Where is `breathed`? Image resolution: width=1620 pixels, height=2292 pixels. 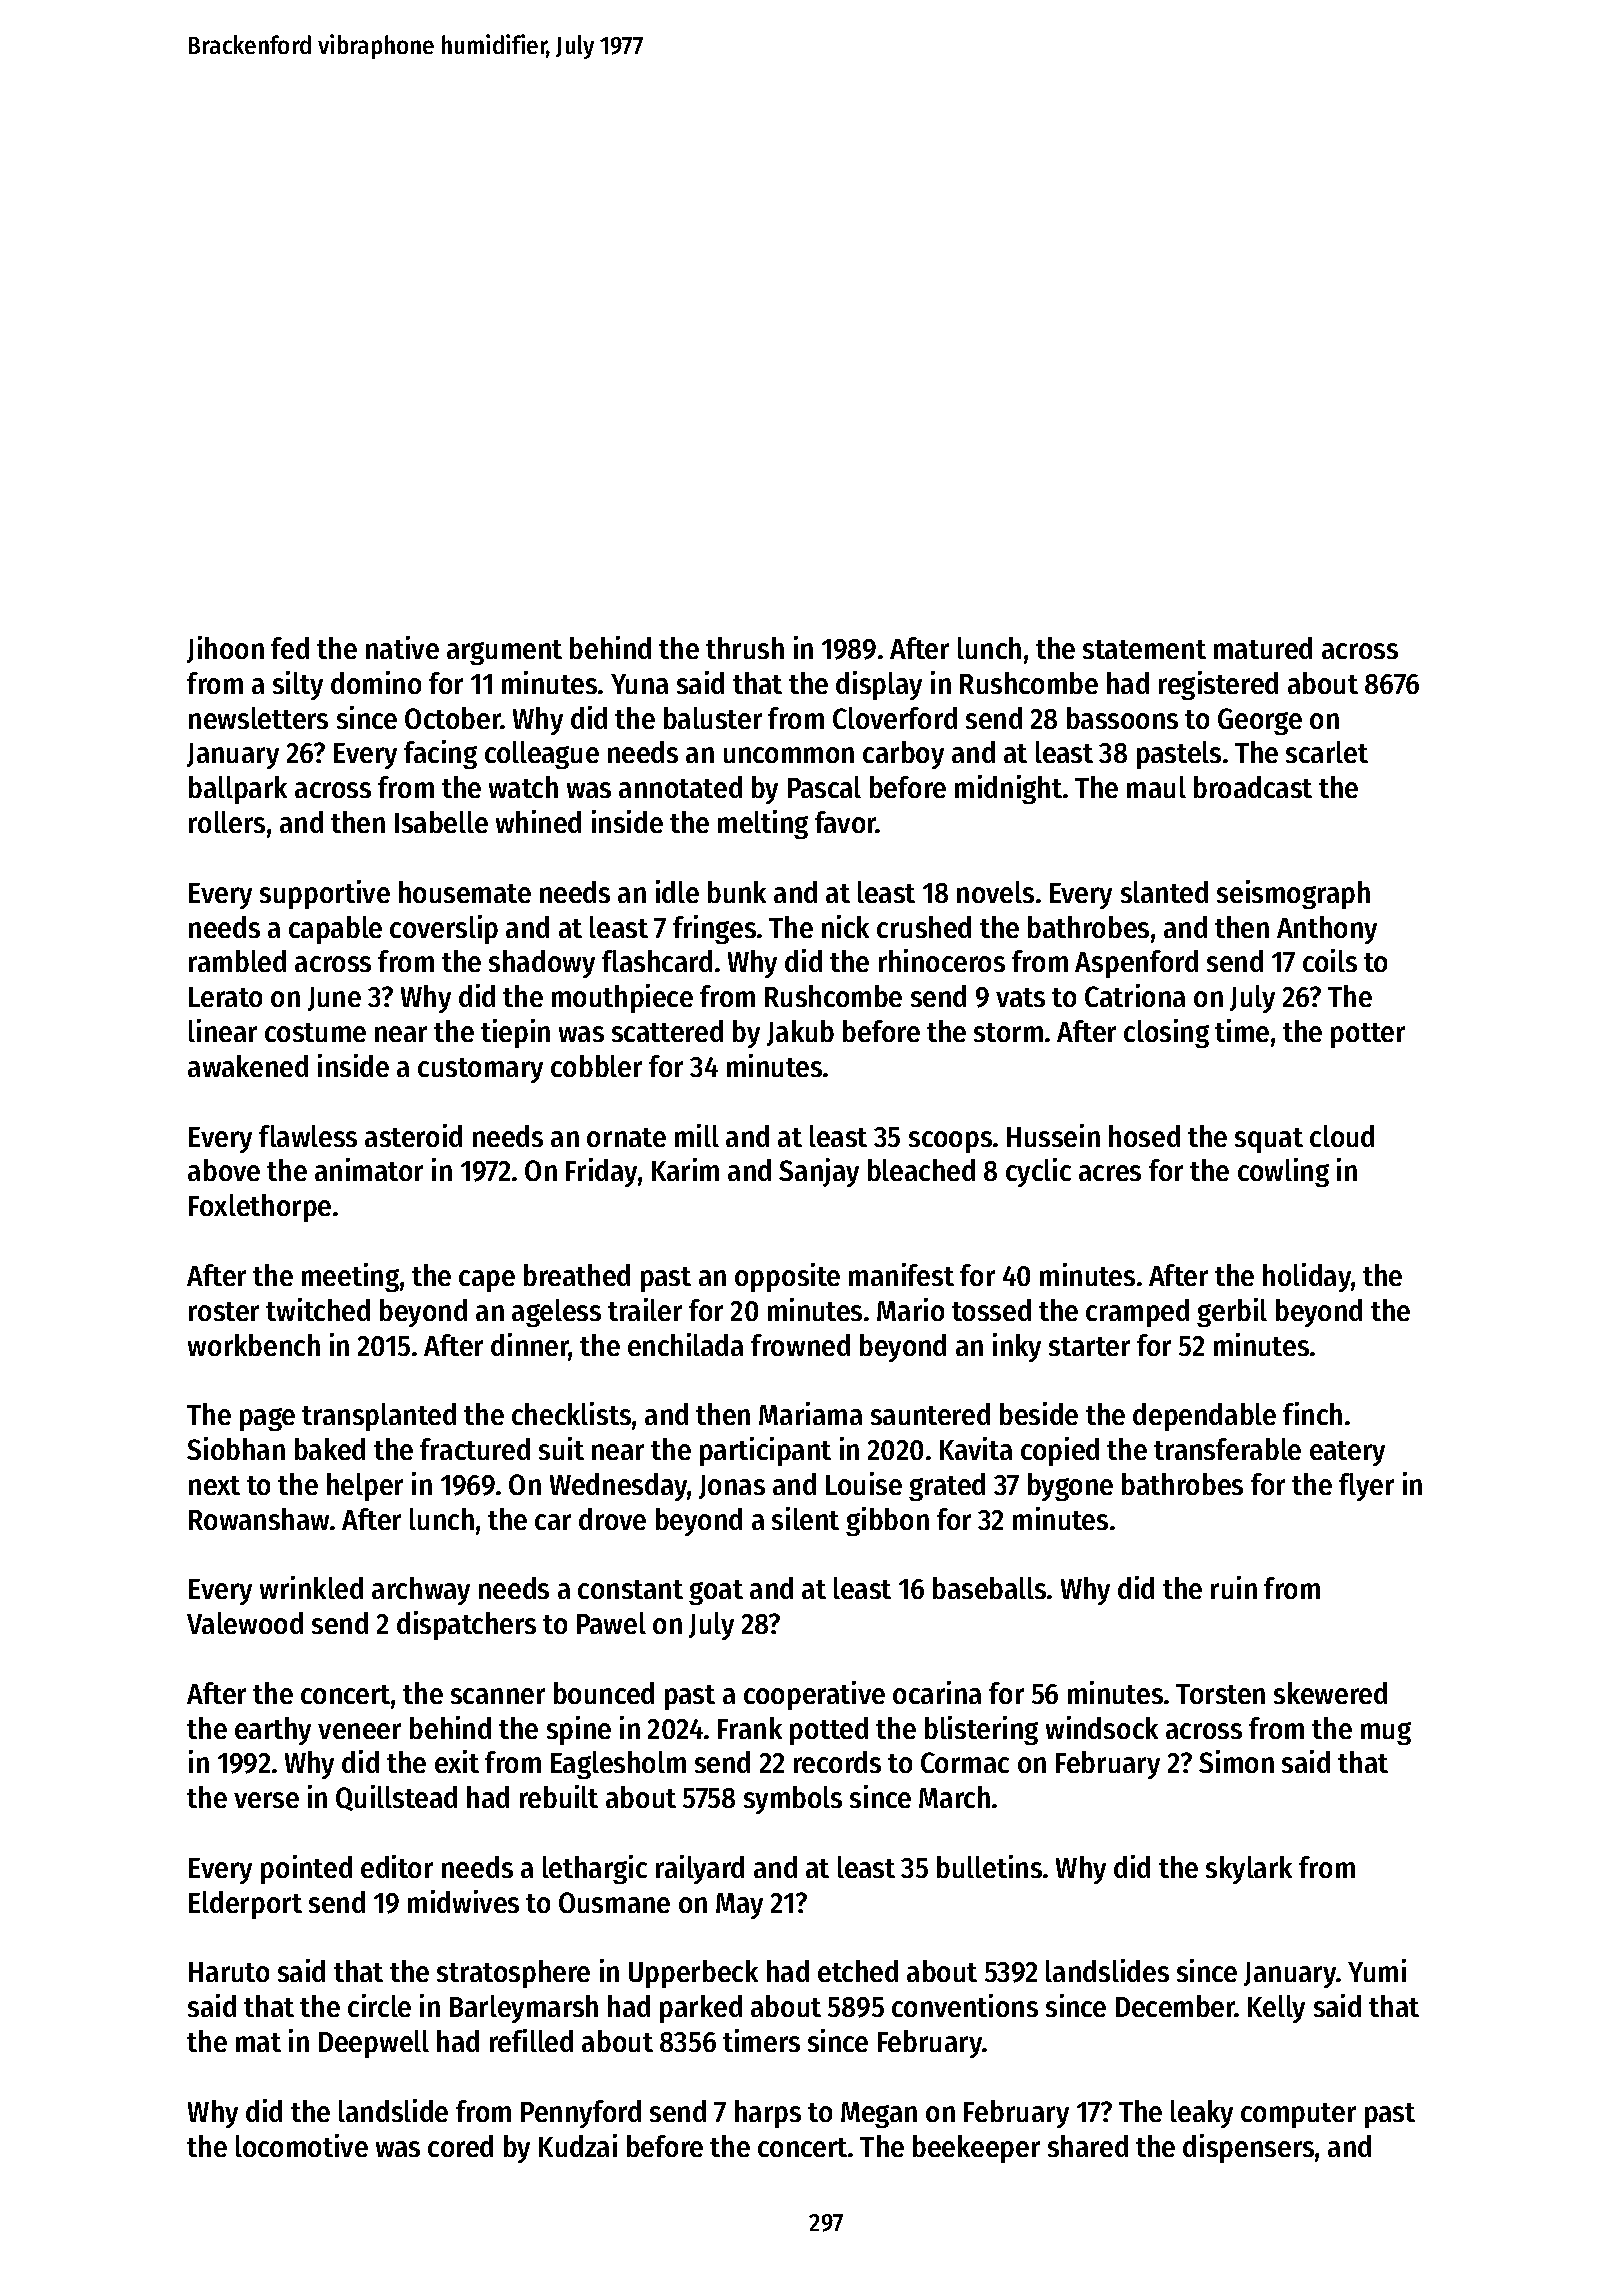
breathed is located at coordinates (577, 1275).
